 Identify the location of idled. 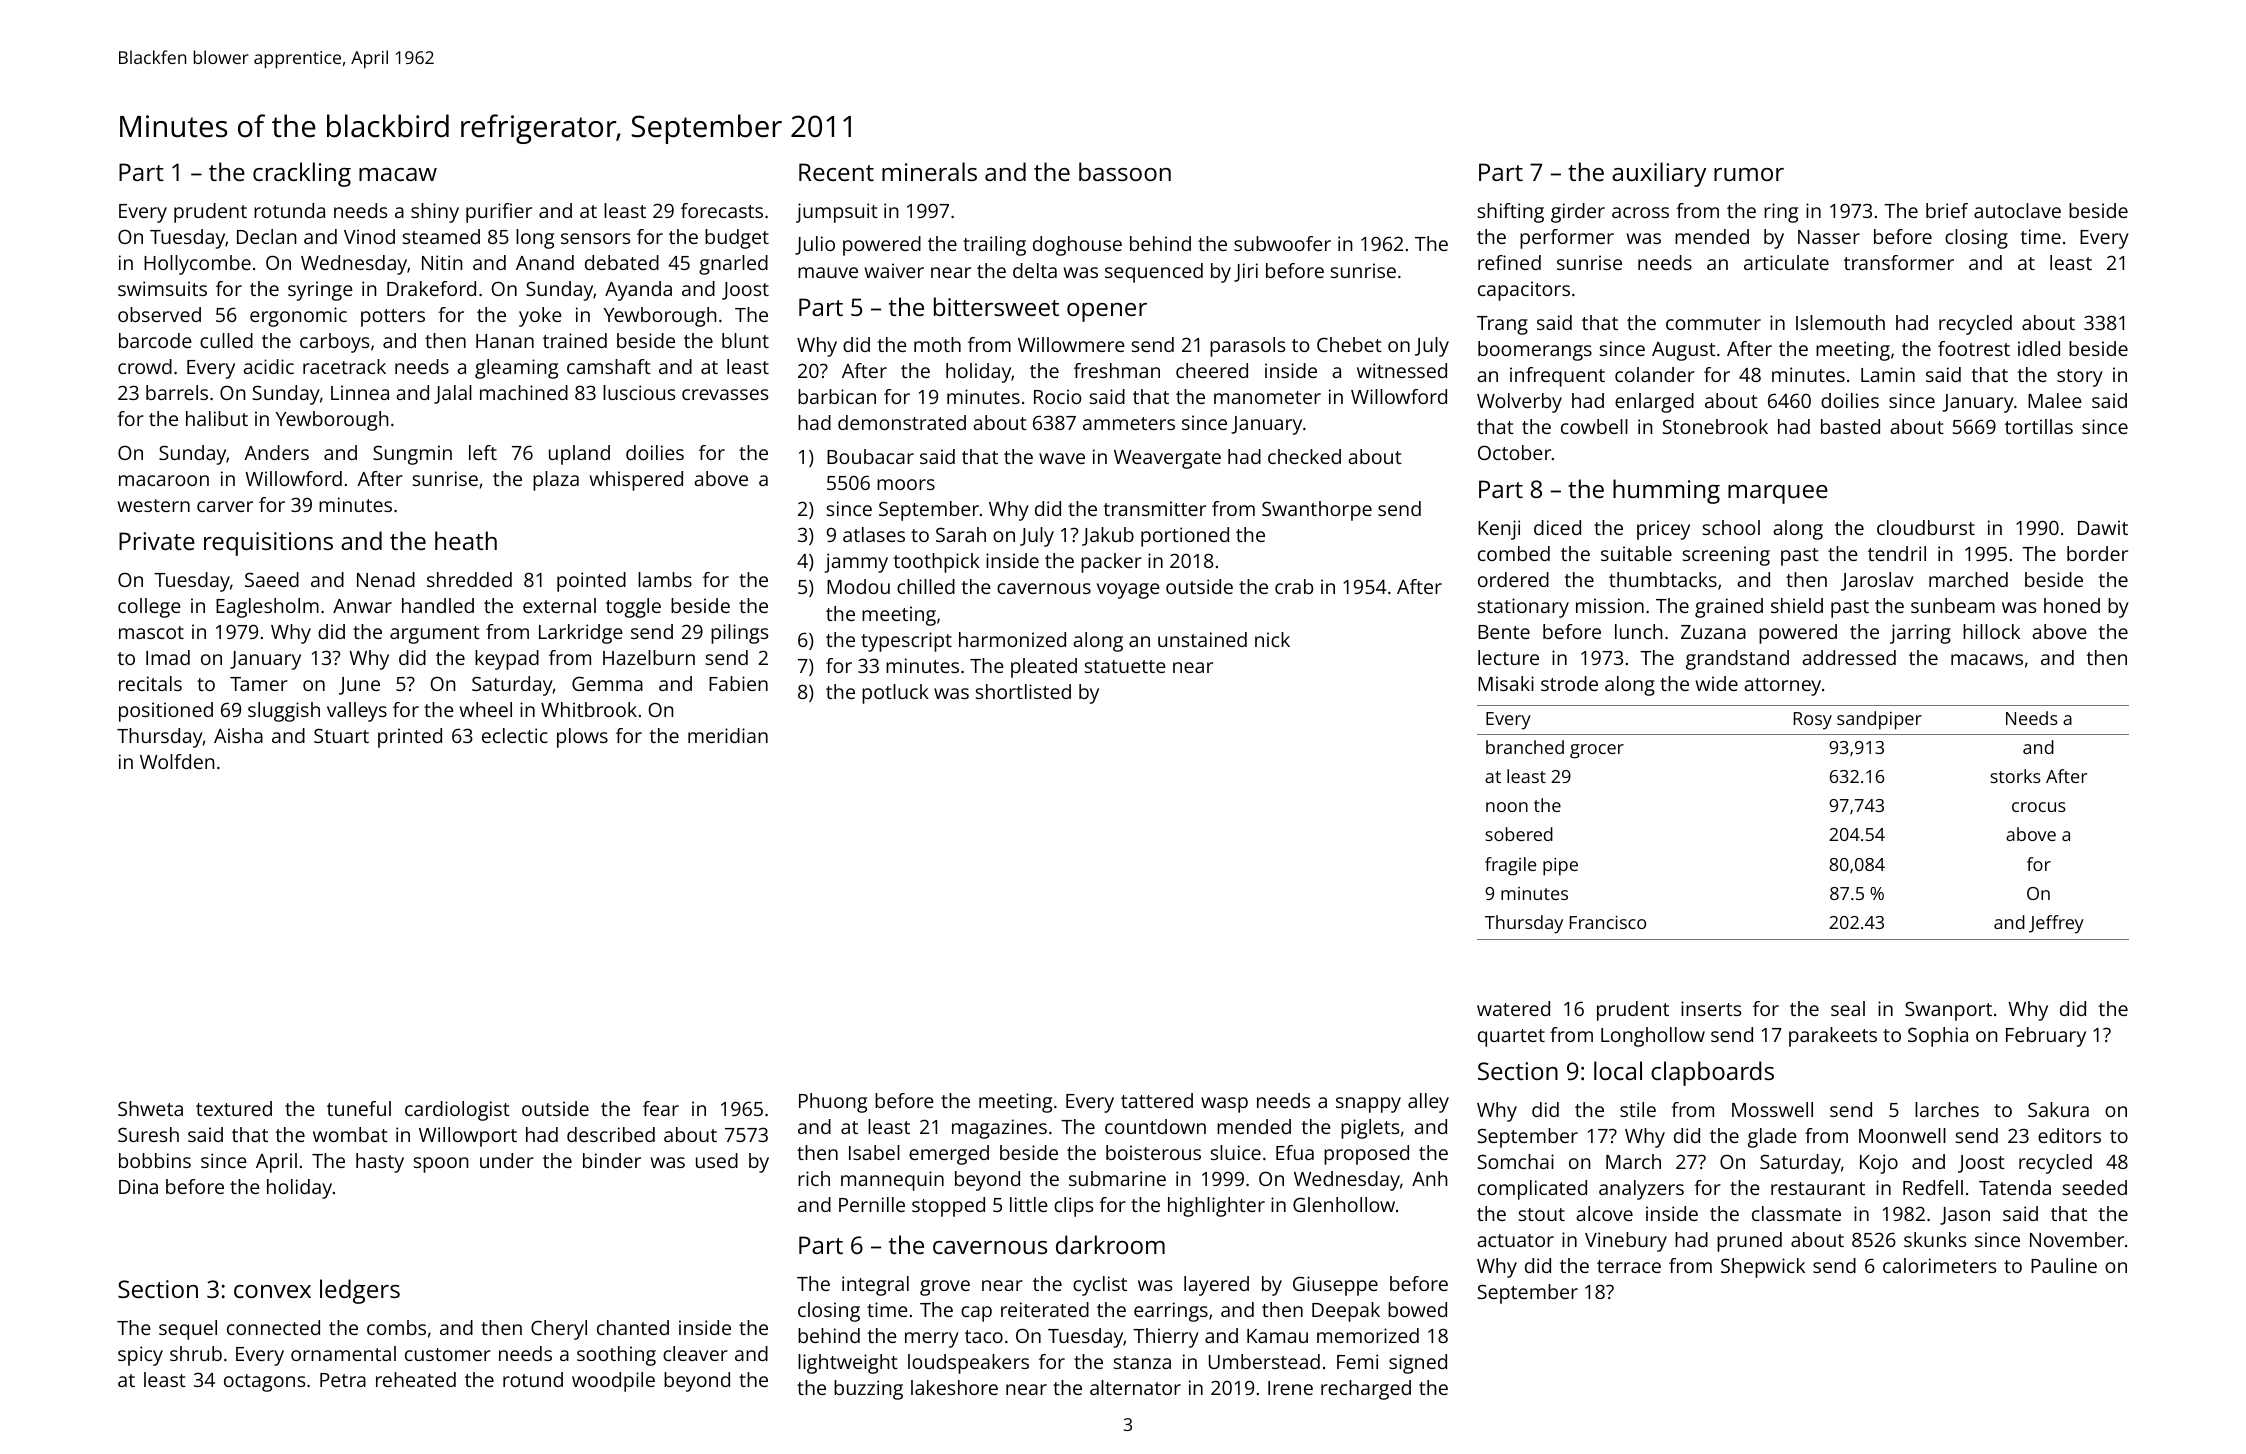
(2039, 348).
